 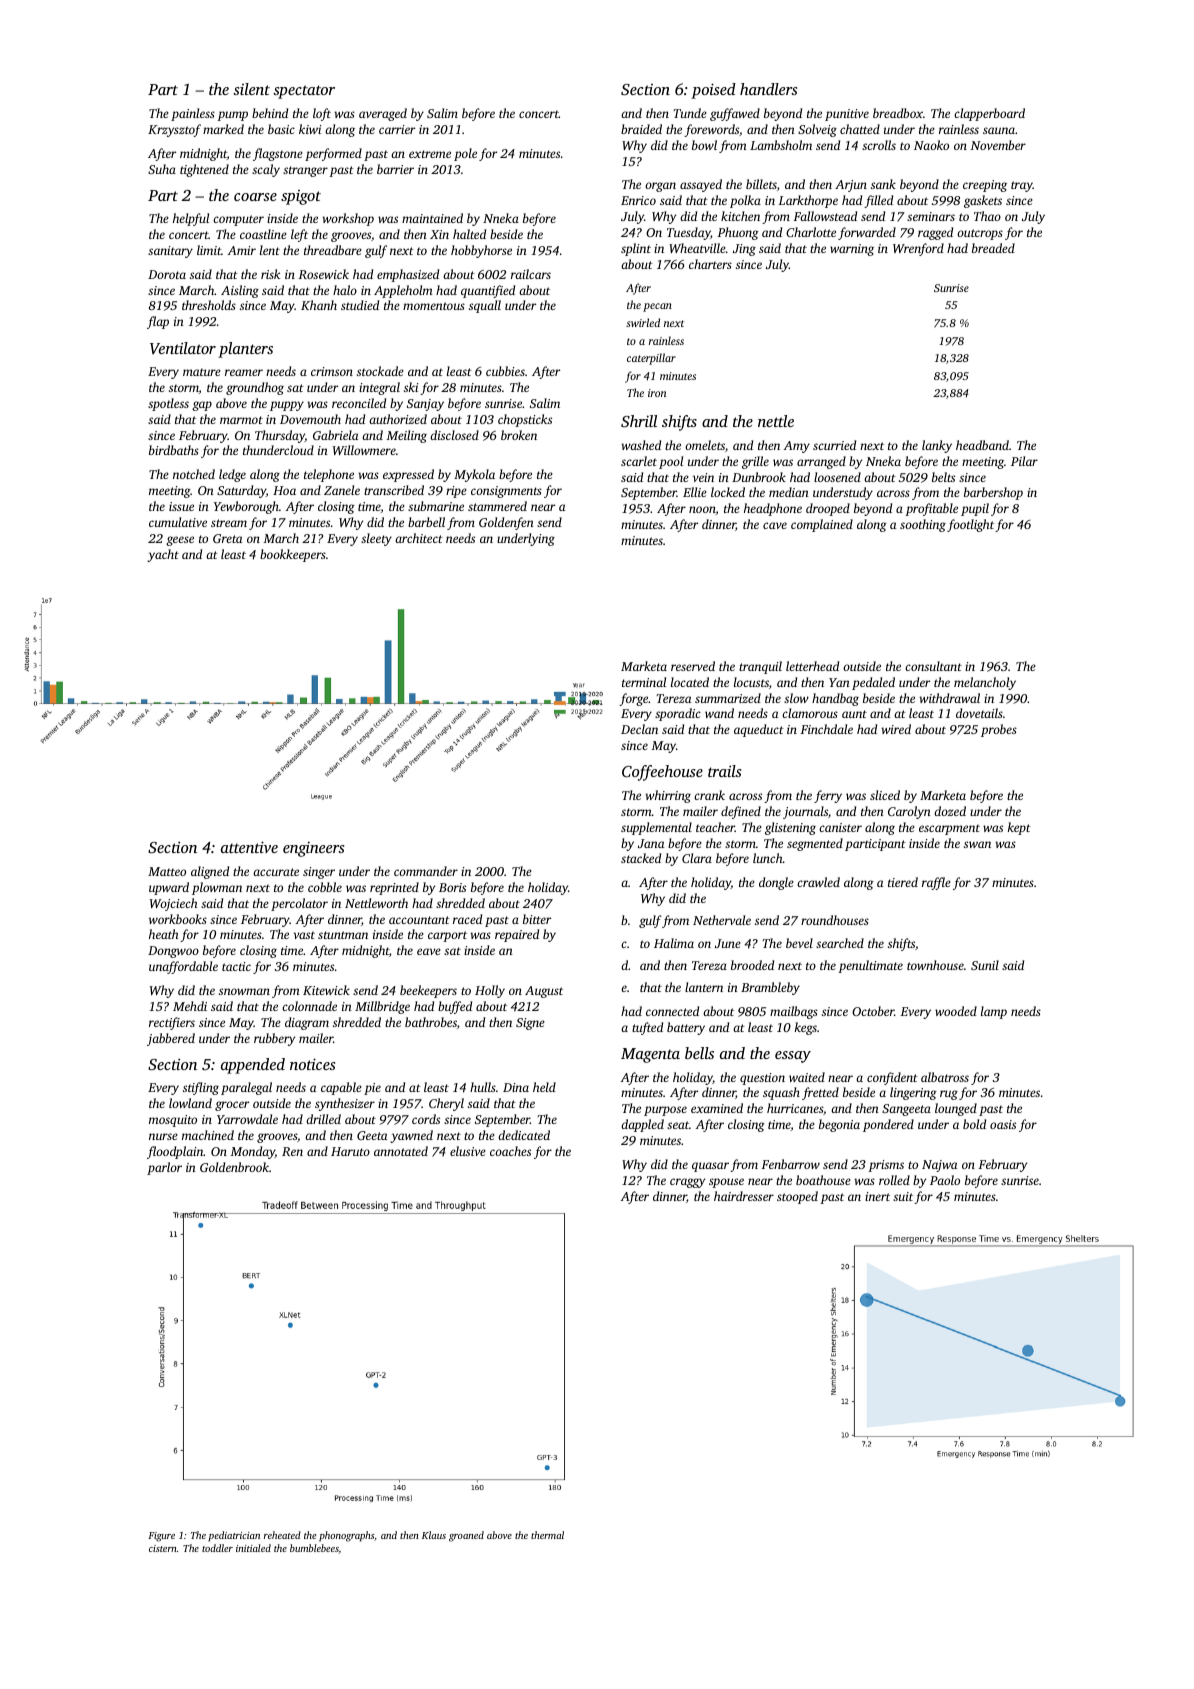 What do you see at coordinates (935, 965) in the image?
I see `townhouse` at bounding box center [935, 965].
